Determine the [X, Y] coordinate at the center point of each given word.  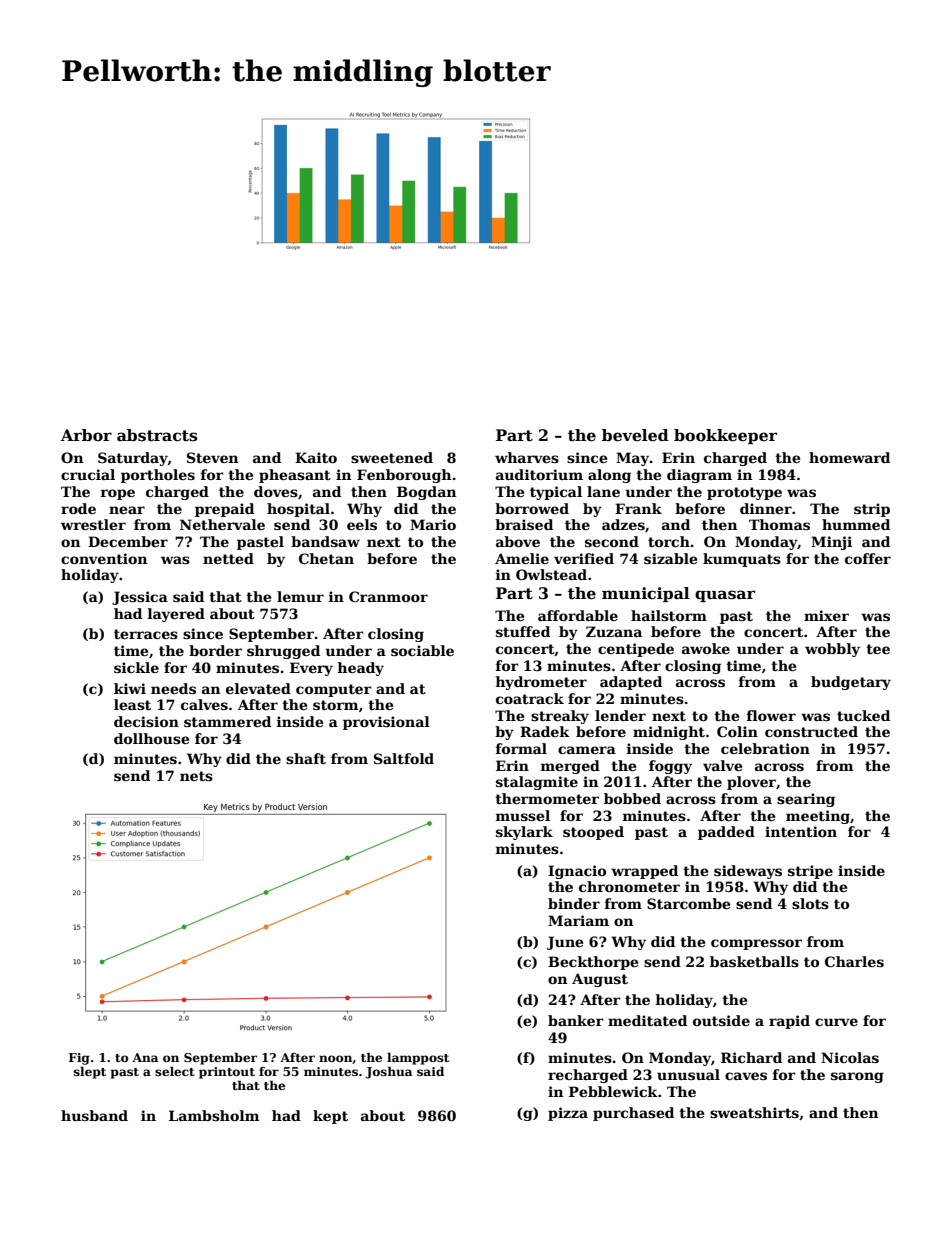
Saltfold [404, 758]
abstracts [157, 435]
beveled [635, 435]
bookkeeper [725, 436]
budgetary [851, 683]
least [132, 704]
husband [94, 1115]
